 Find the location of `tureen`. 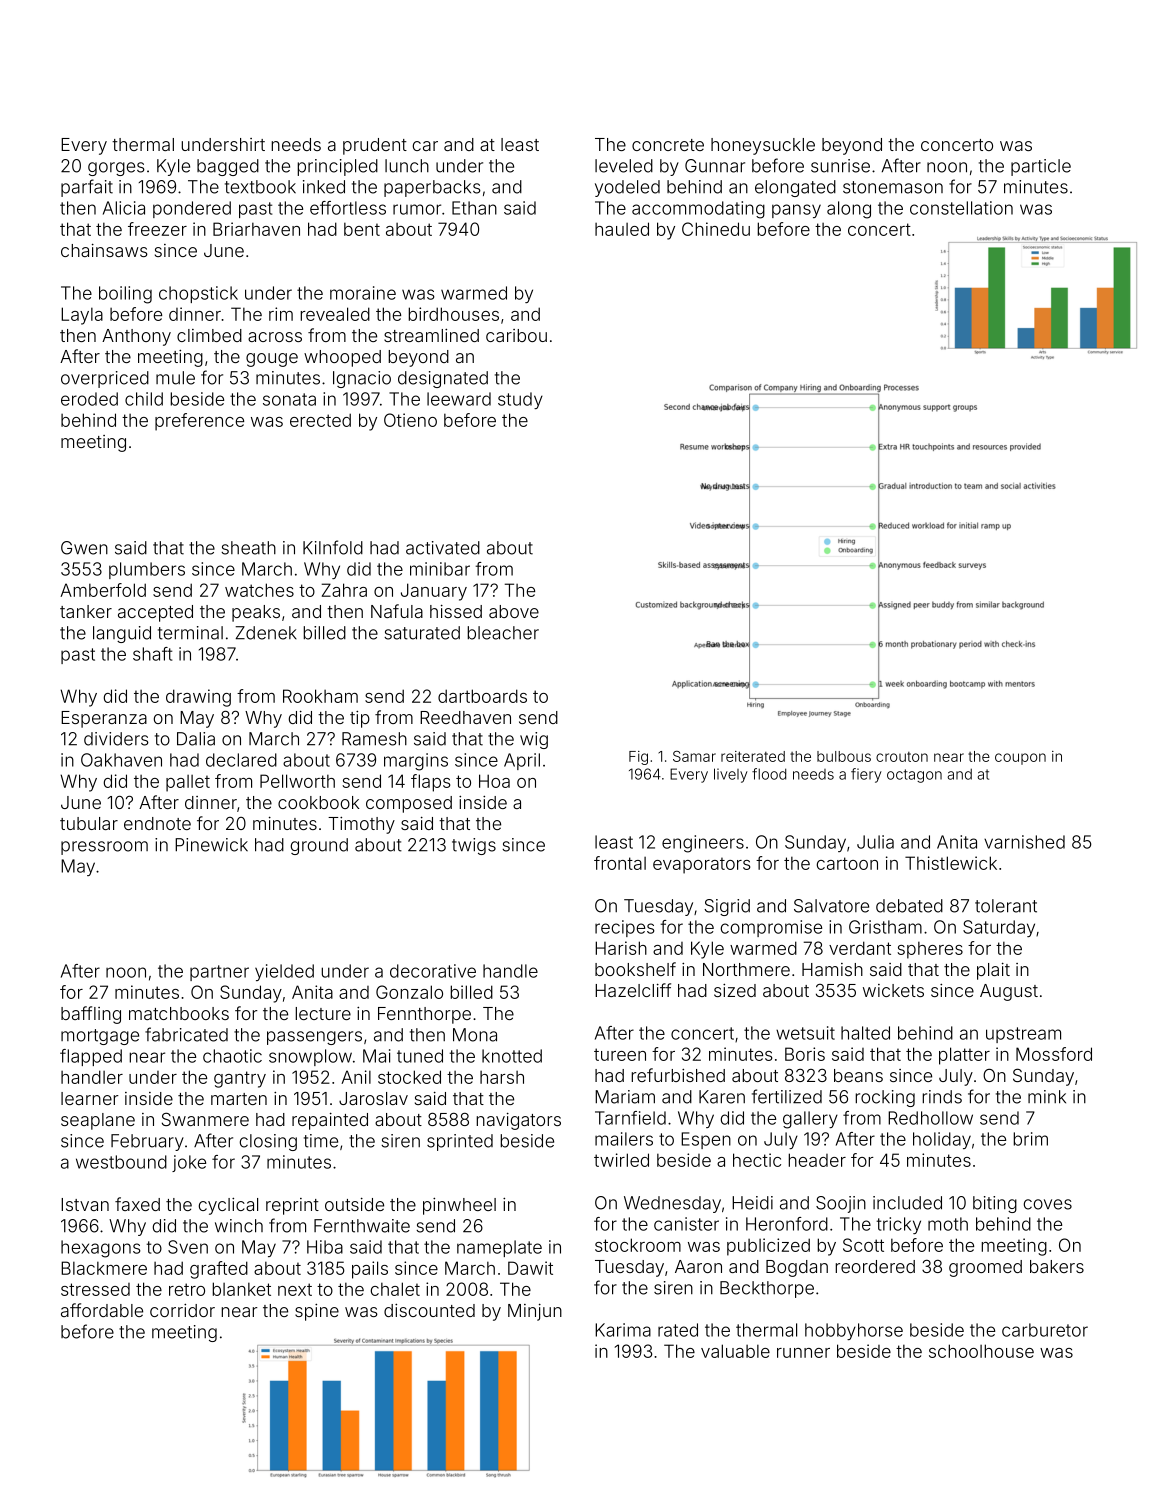

tureen is located at coordinates (620, 1054).
